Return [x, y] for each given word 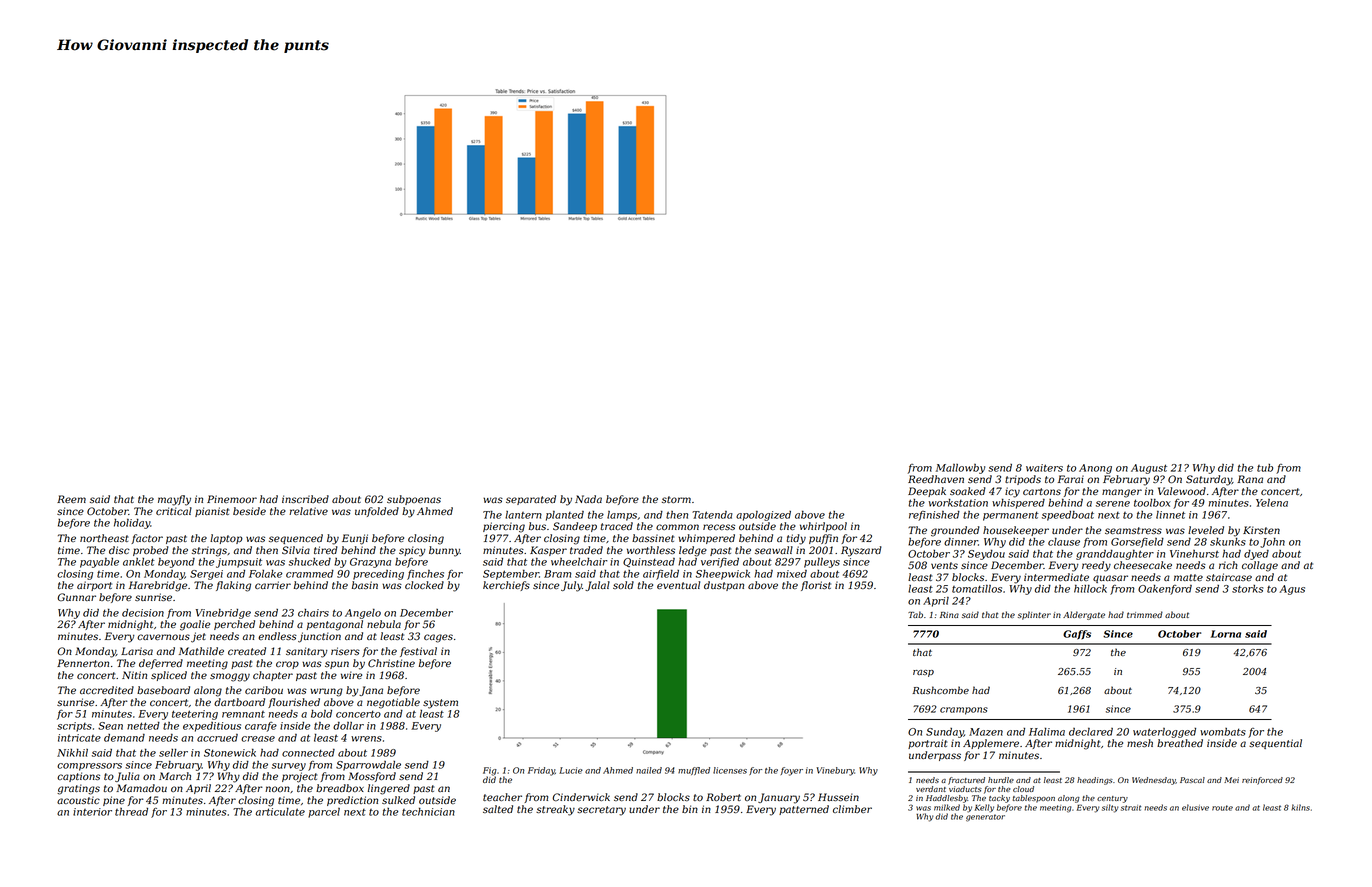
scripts [74, 727]
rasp [923, 673]
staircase [1229, 577]
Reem [71, 499]
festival [418, 652]
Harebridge [158, 586]
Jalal [597, 586]
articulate [280, 812]
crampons [964, 711]
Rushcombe [940, 690]
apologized [763, 516]
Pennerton [83, 663]
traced [617, 526]
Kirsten [1261, 530]
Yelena [1272, 503]
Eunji [355, 539]
